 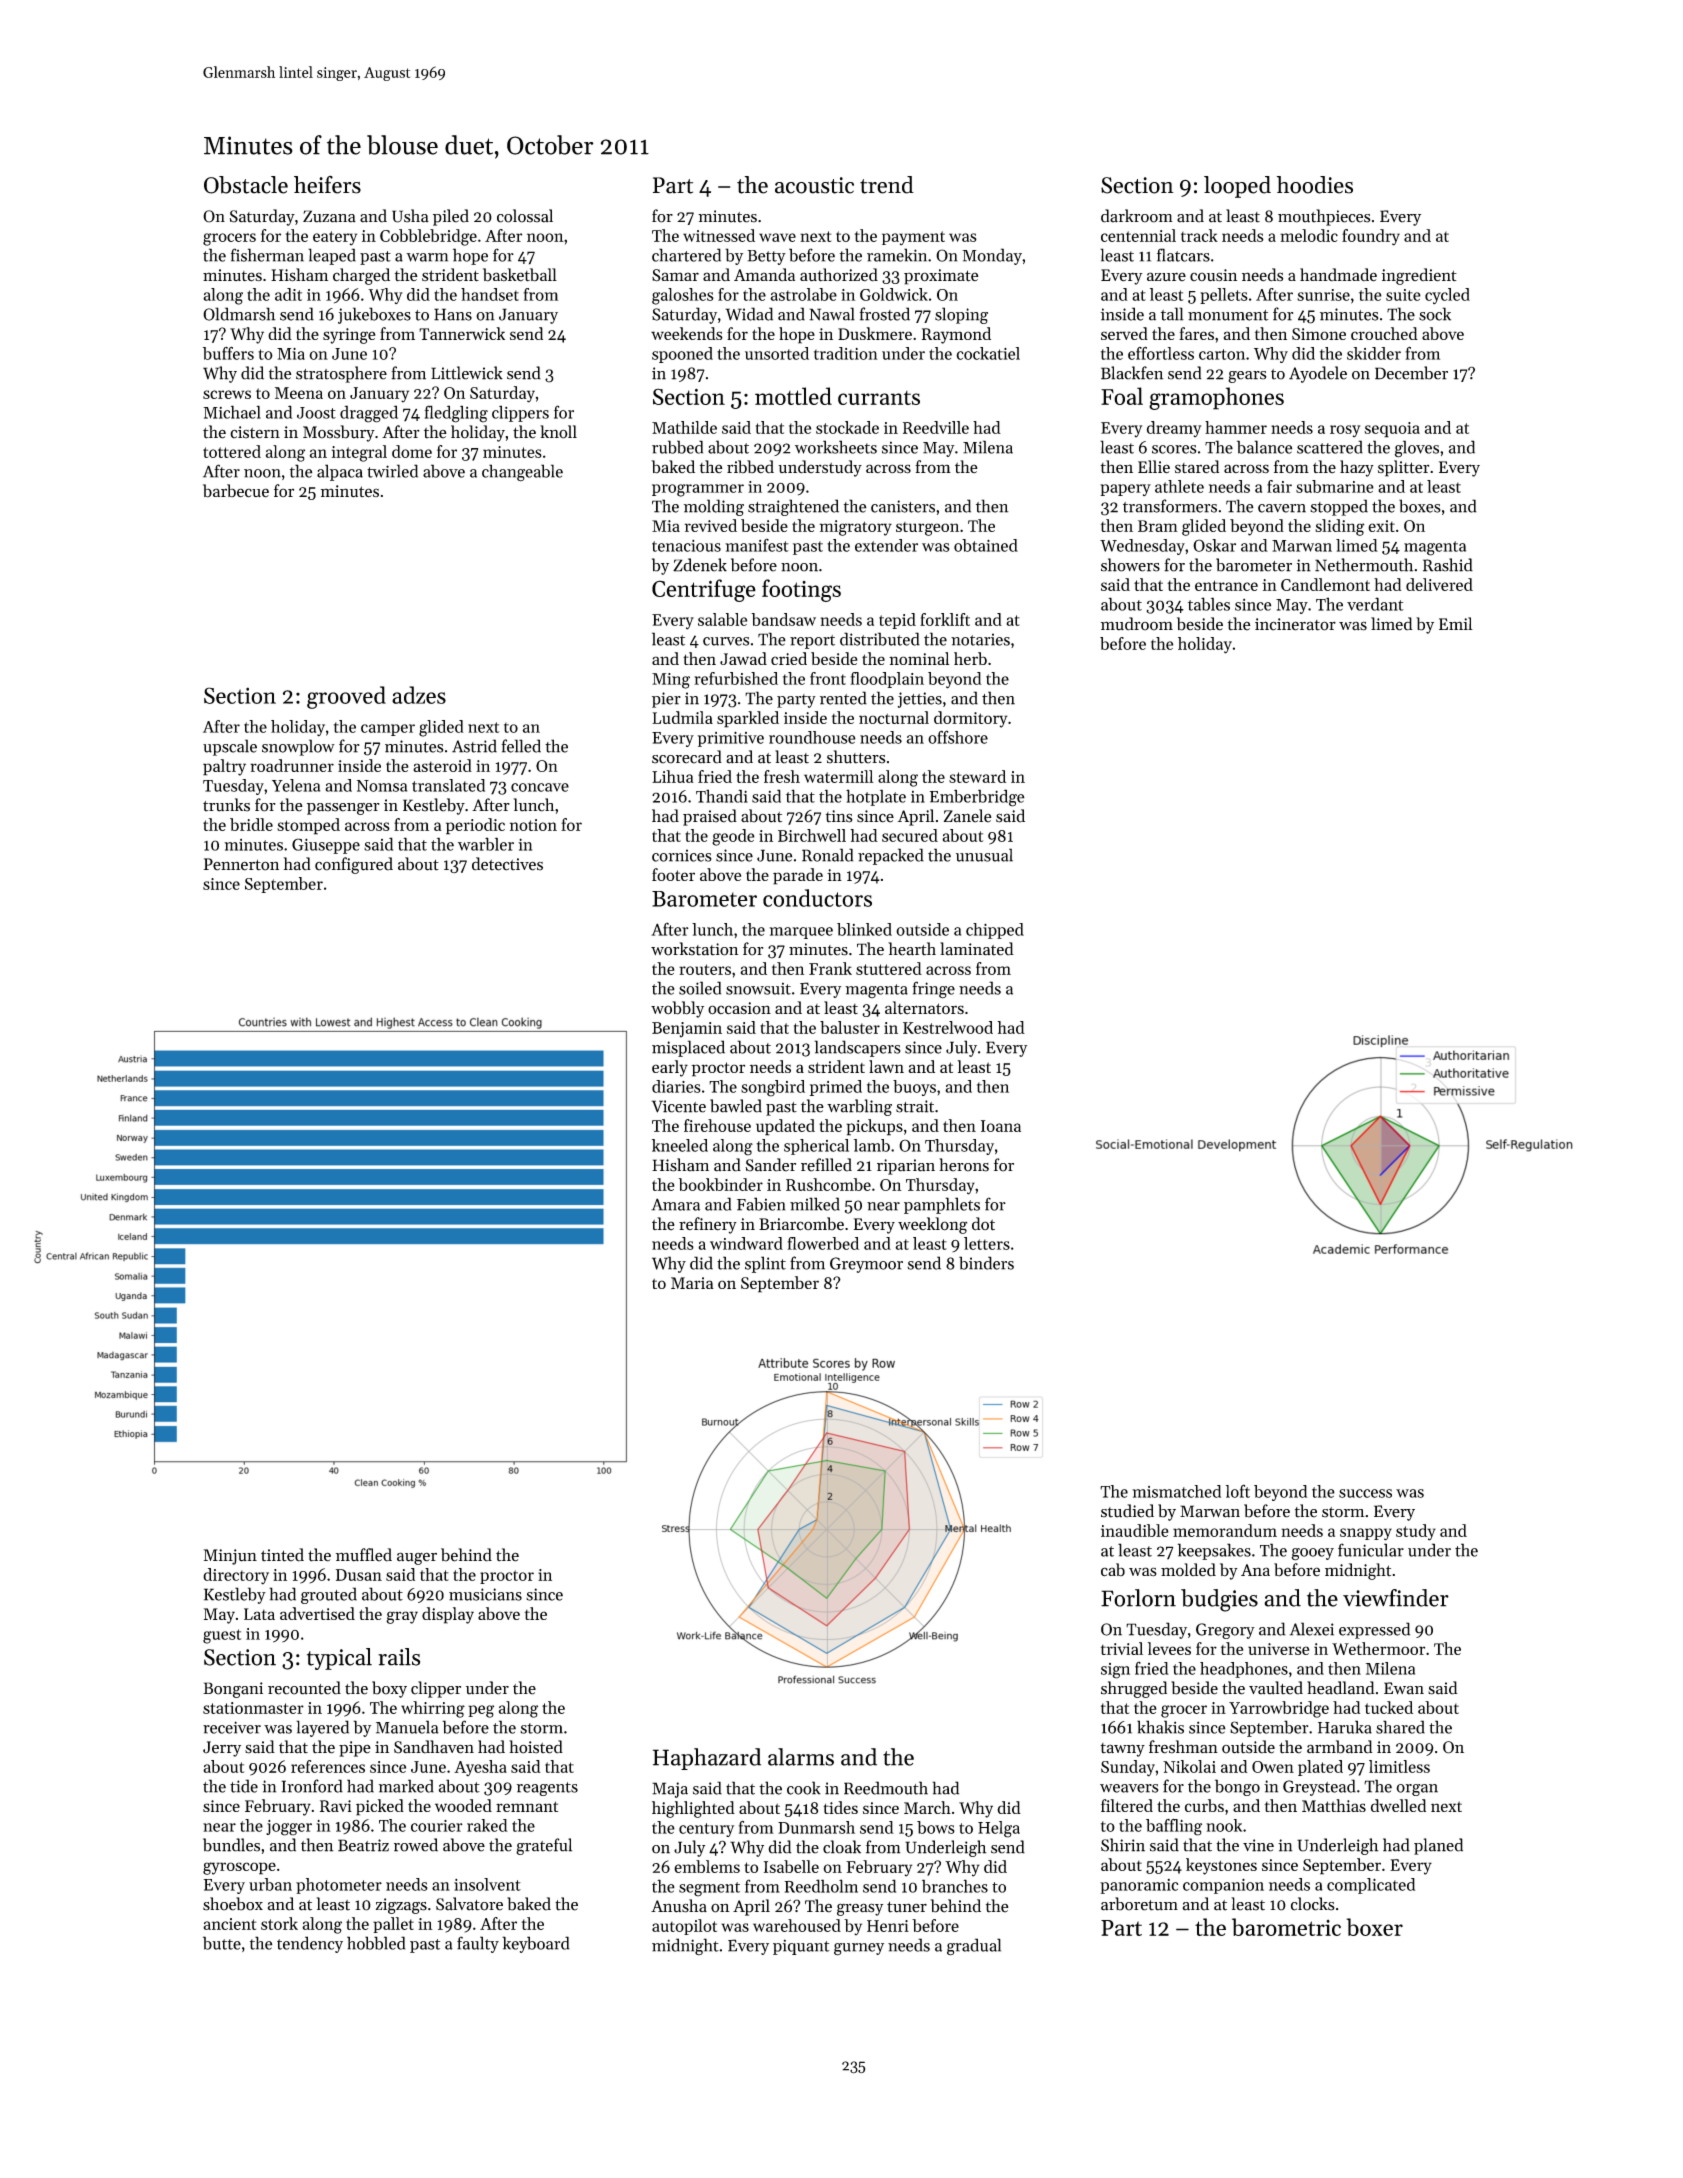 What do you see at coordinates (814, 185) in the screenshot?
I see `acoustic` at bounding box center [814, 185].
